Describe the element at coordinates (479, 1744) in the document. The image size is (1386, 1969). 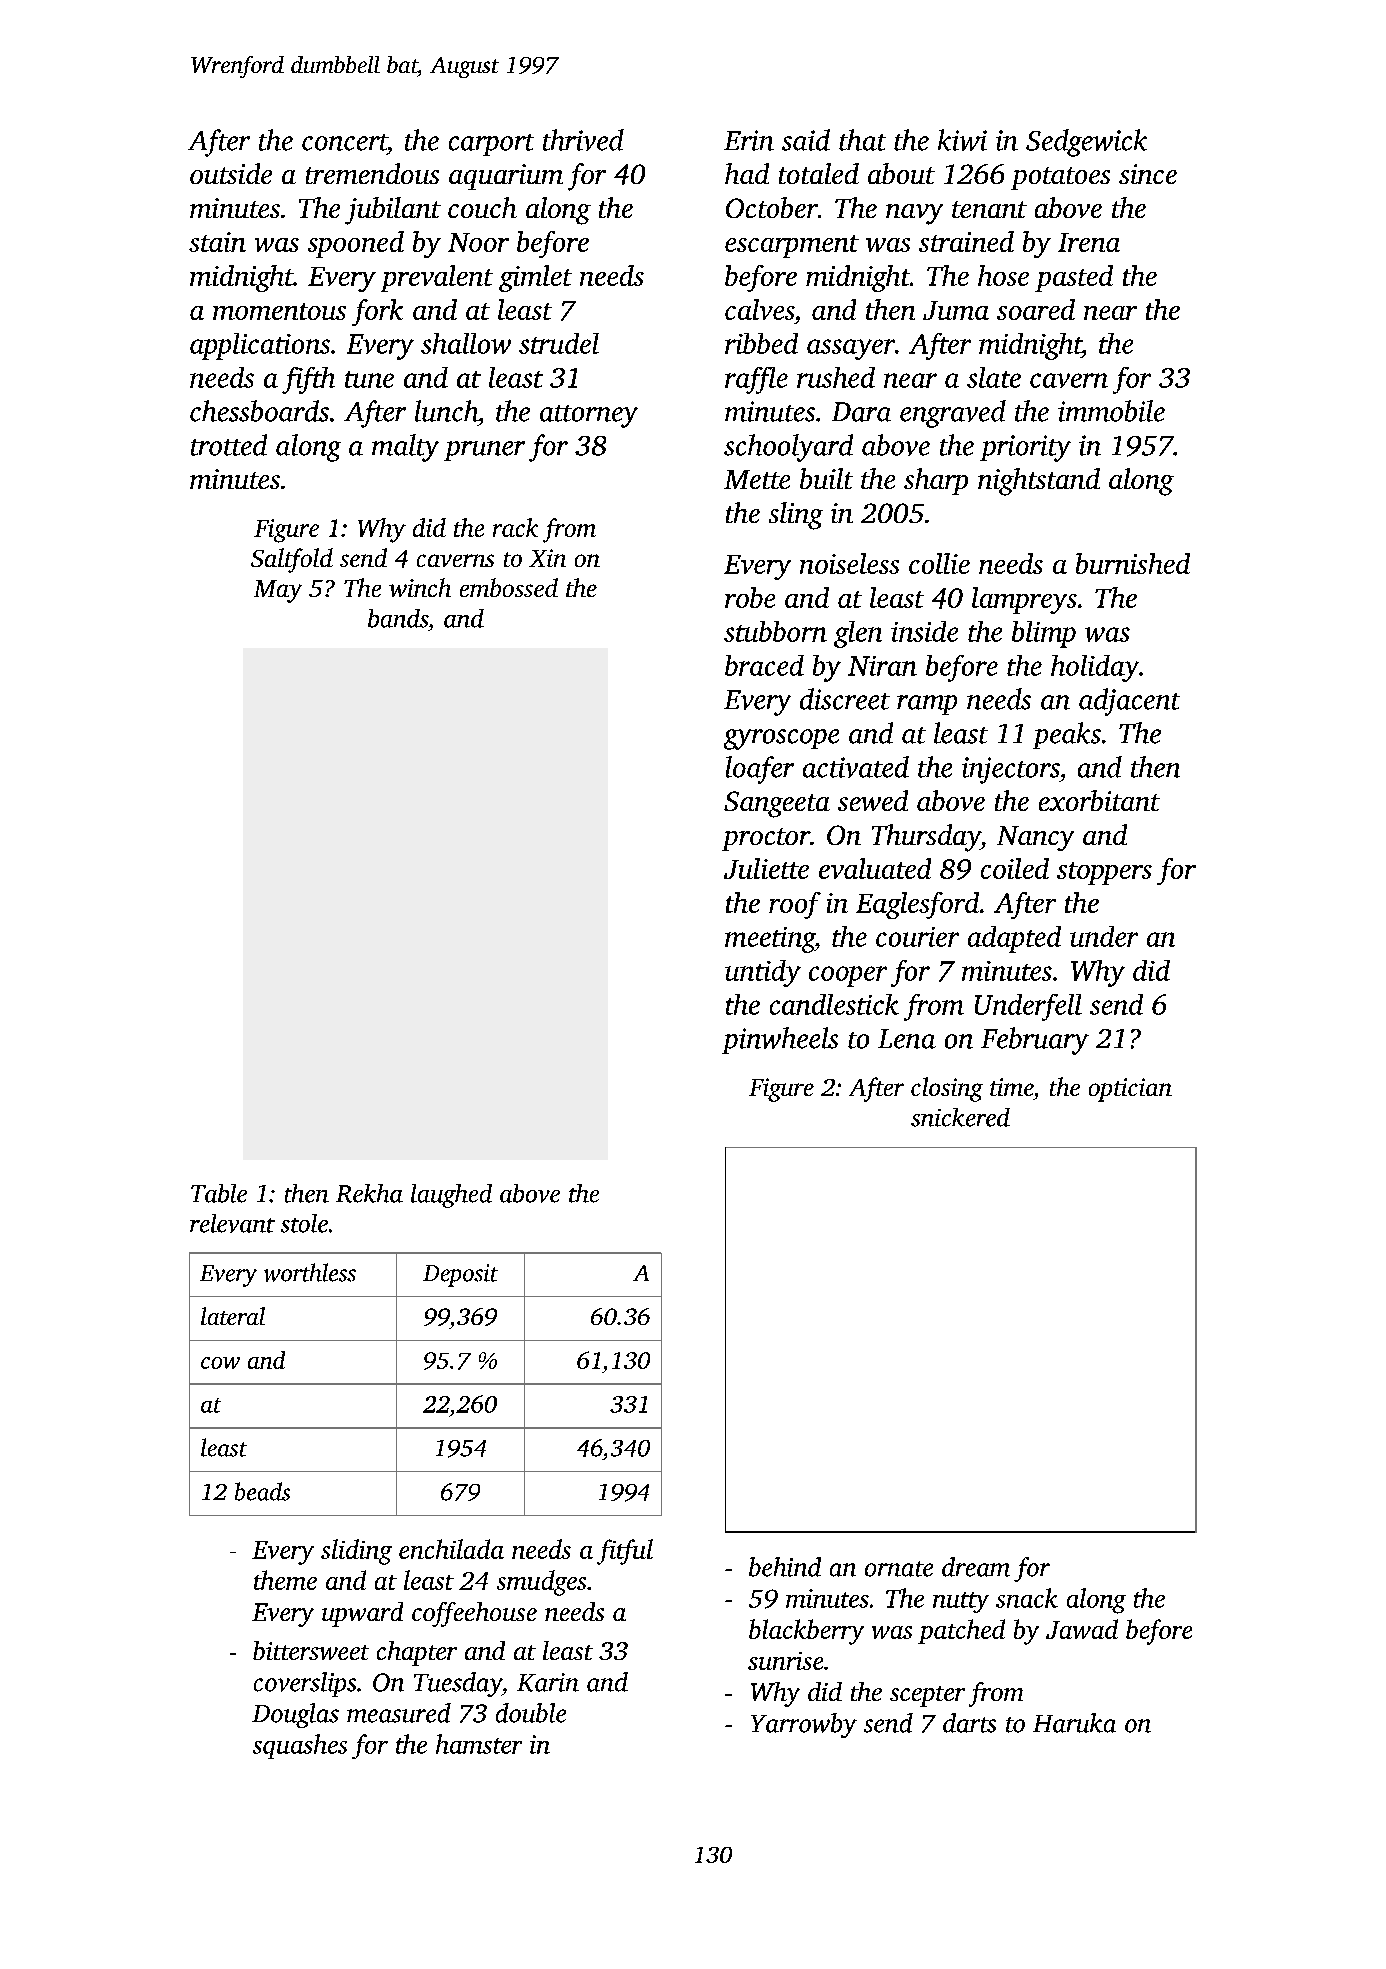
I see `hamster` at that location.
